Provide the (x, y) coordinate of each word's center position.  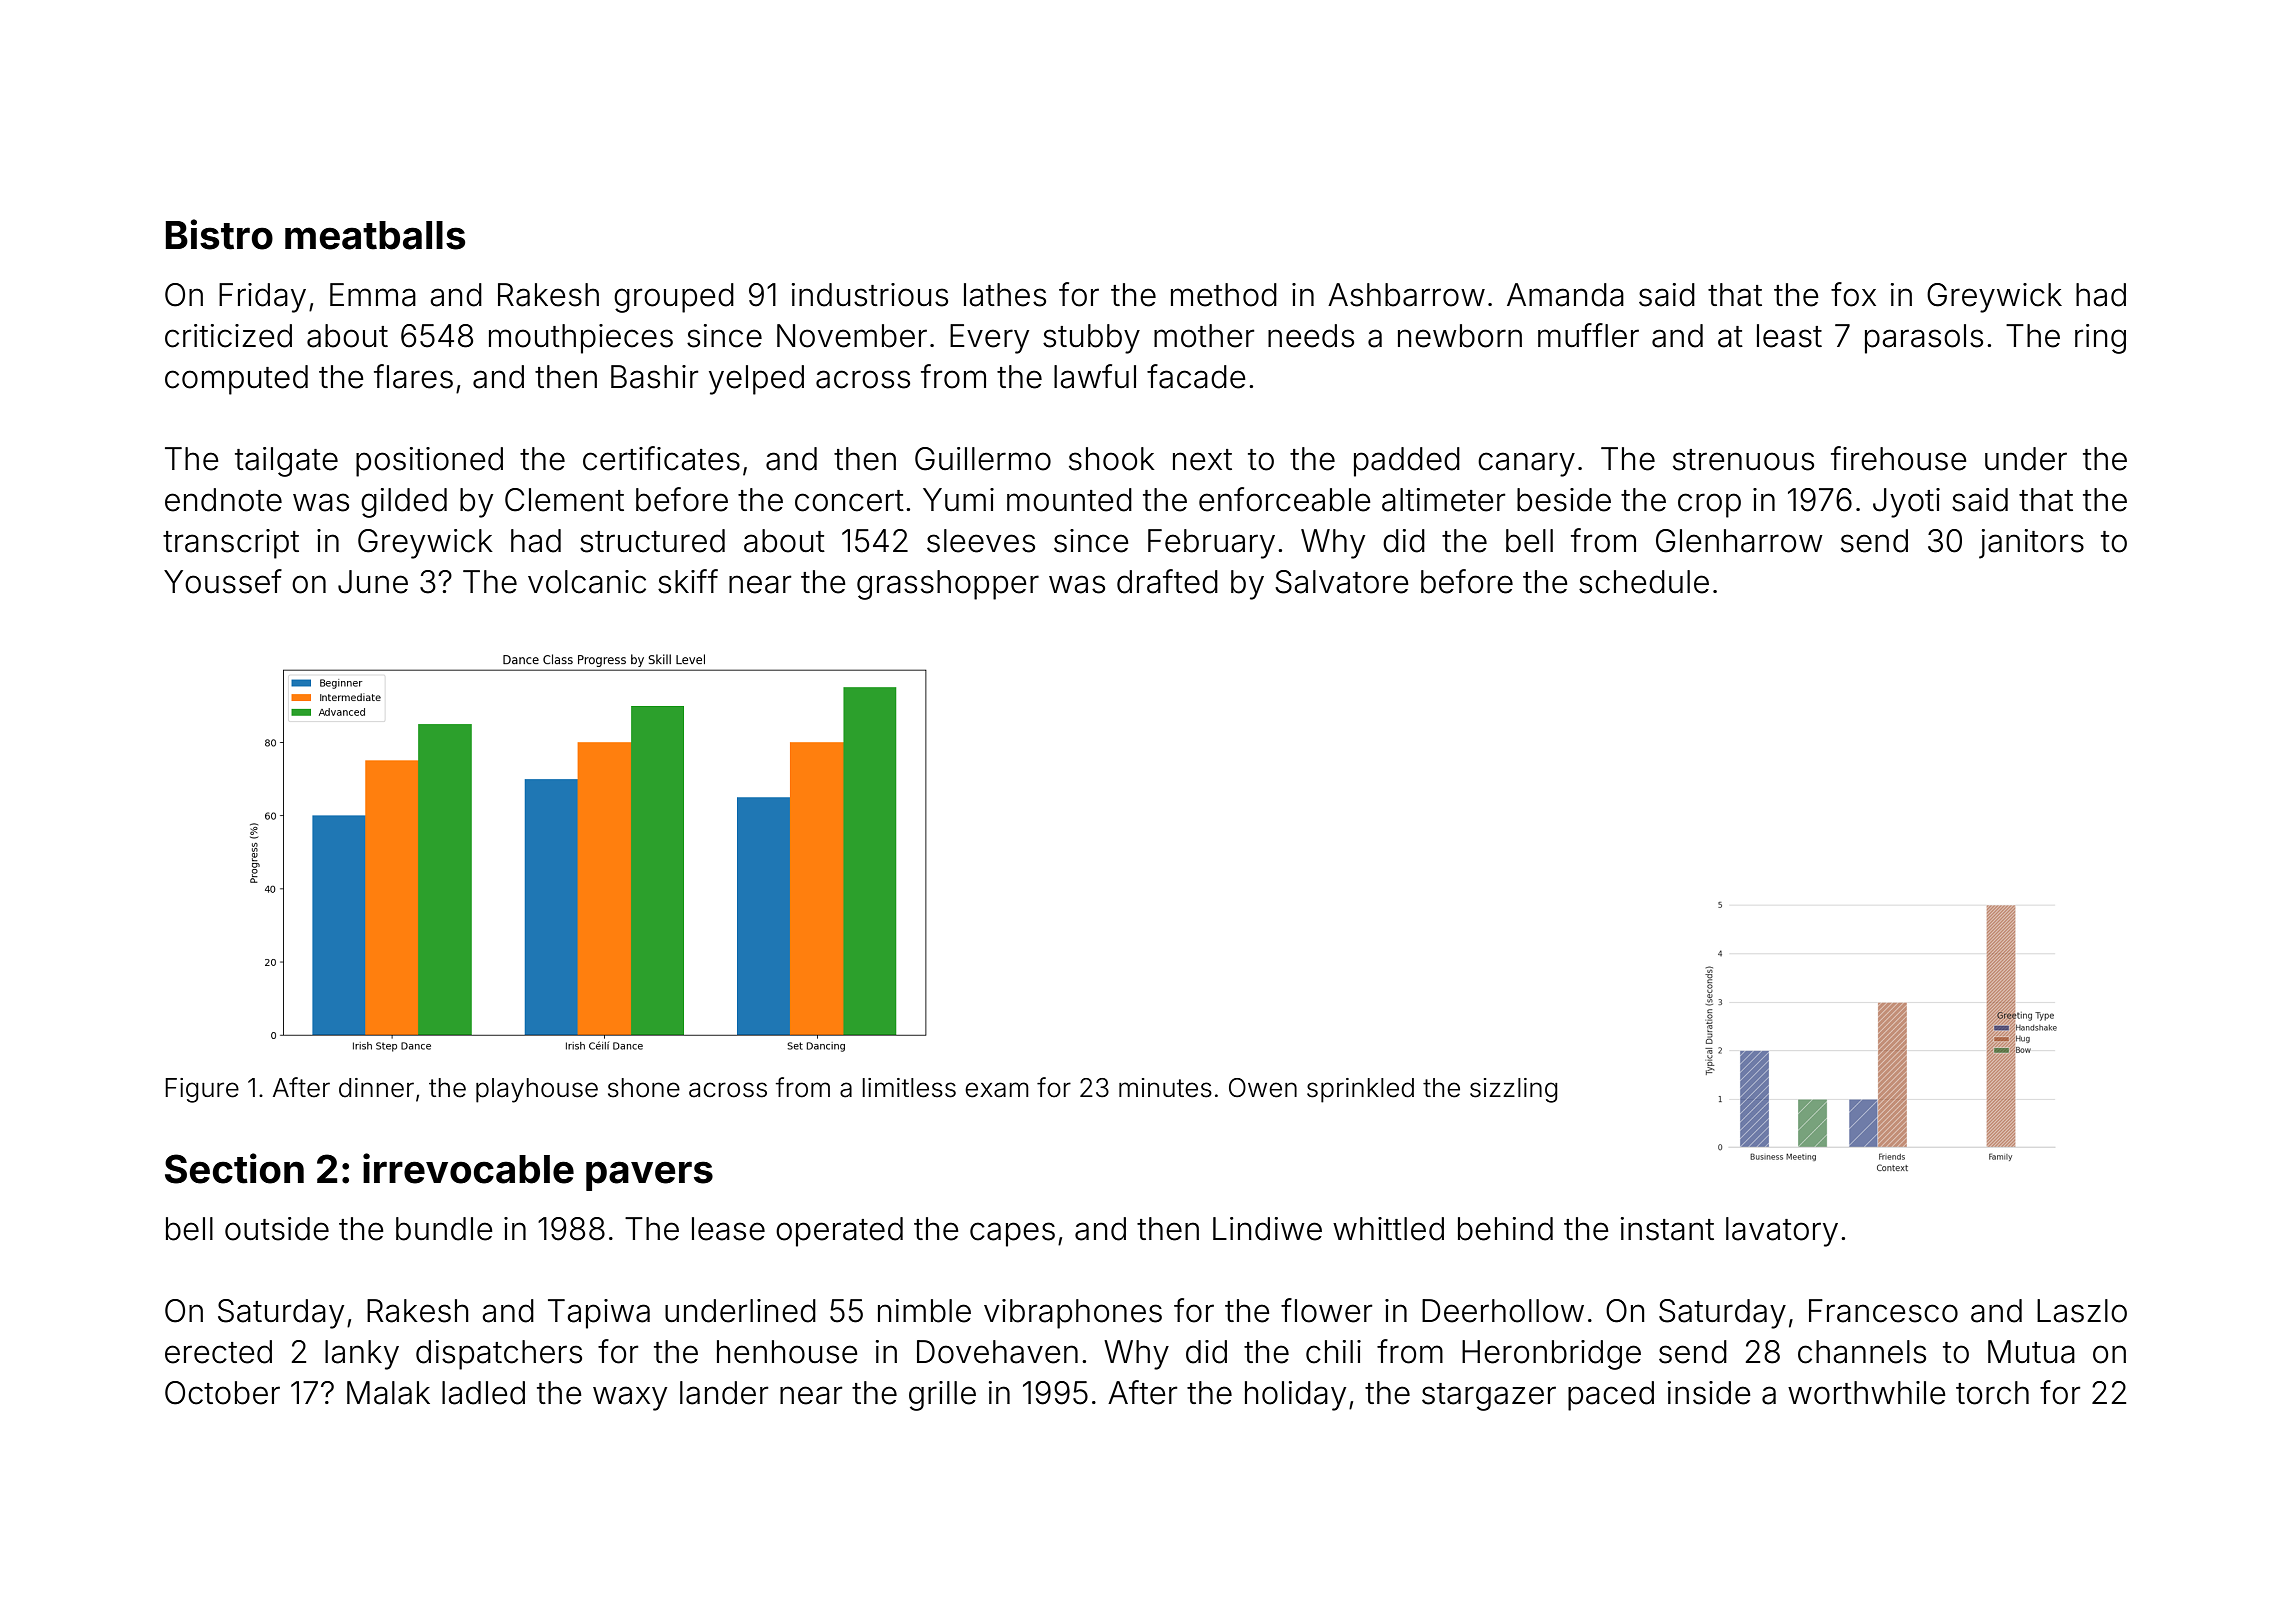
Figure (202, 1090)
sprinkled (1360, 1090)
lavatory (1782, 1232)
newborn (1460, 336)
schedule (1644, 582)
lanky (362, 1355)
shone (644, 1088)
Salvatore (1342, 582)
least (1789, 336)
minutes (1165, 1088)
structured (652, 541)
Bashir (655, 377)
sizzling (1514, 1090)
